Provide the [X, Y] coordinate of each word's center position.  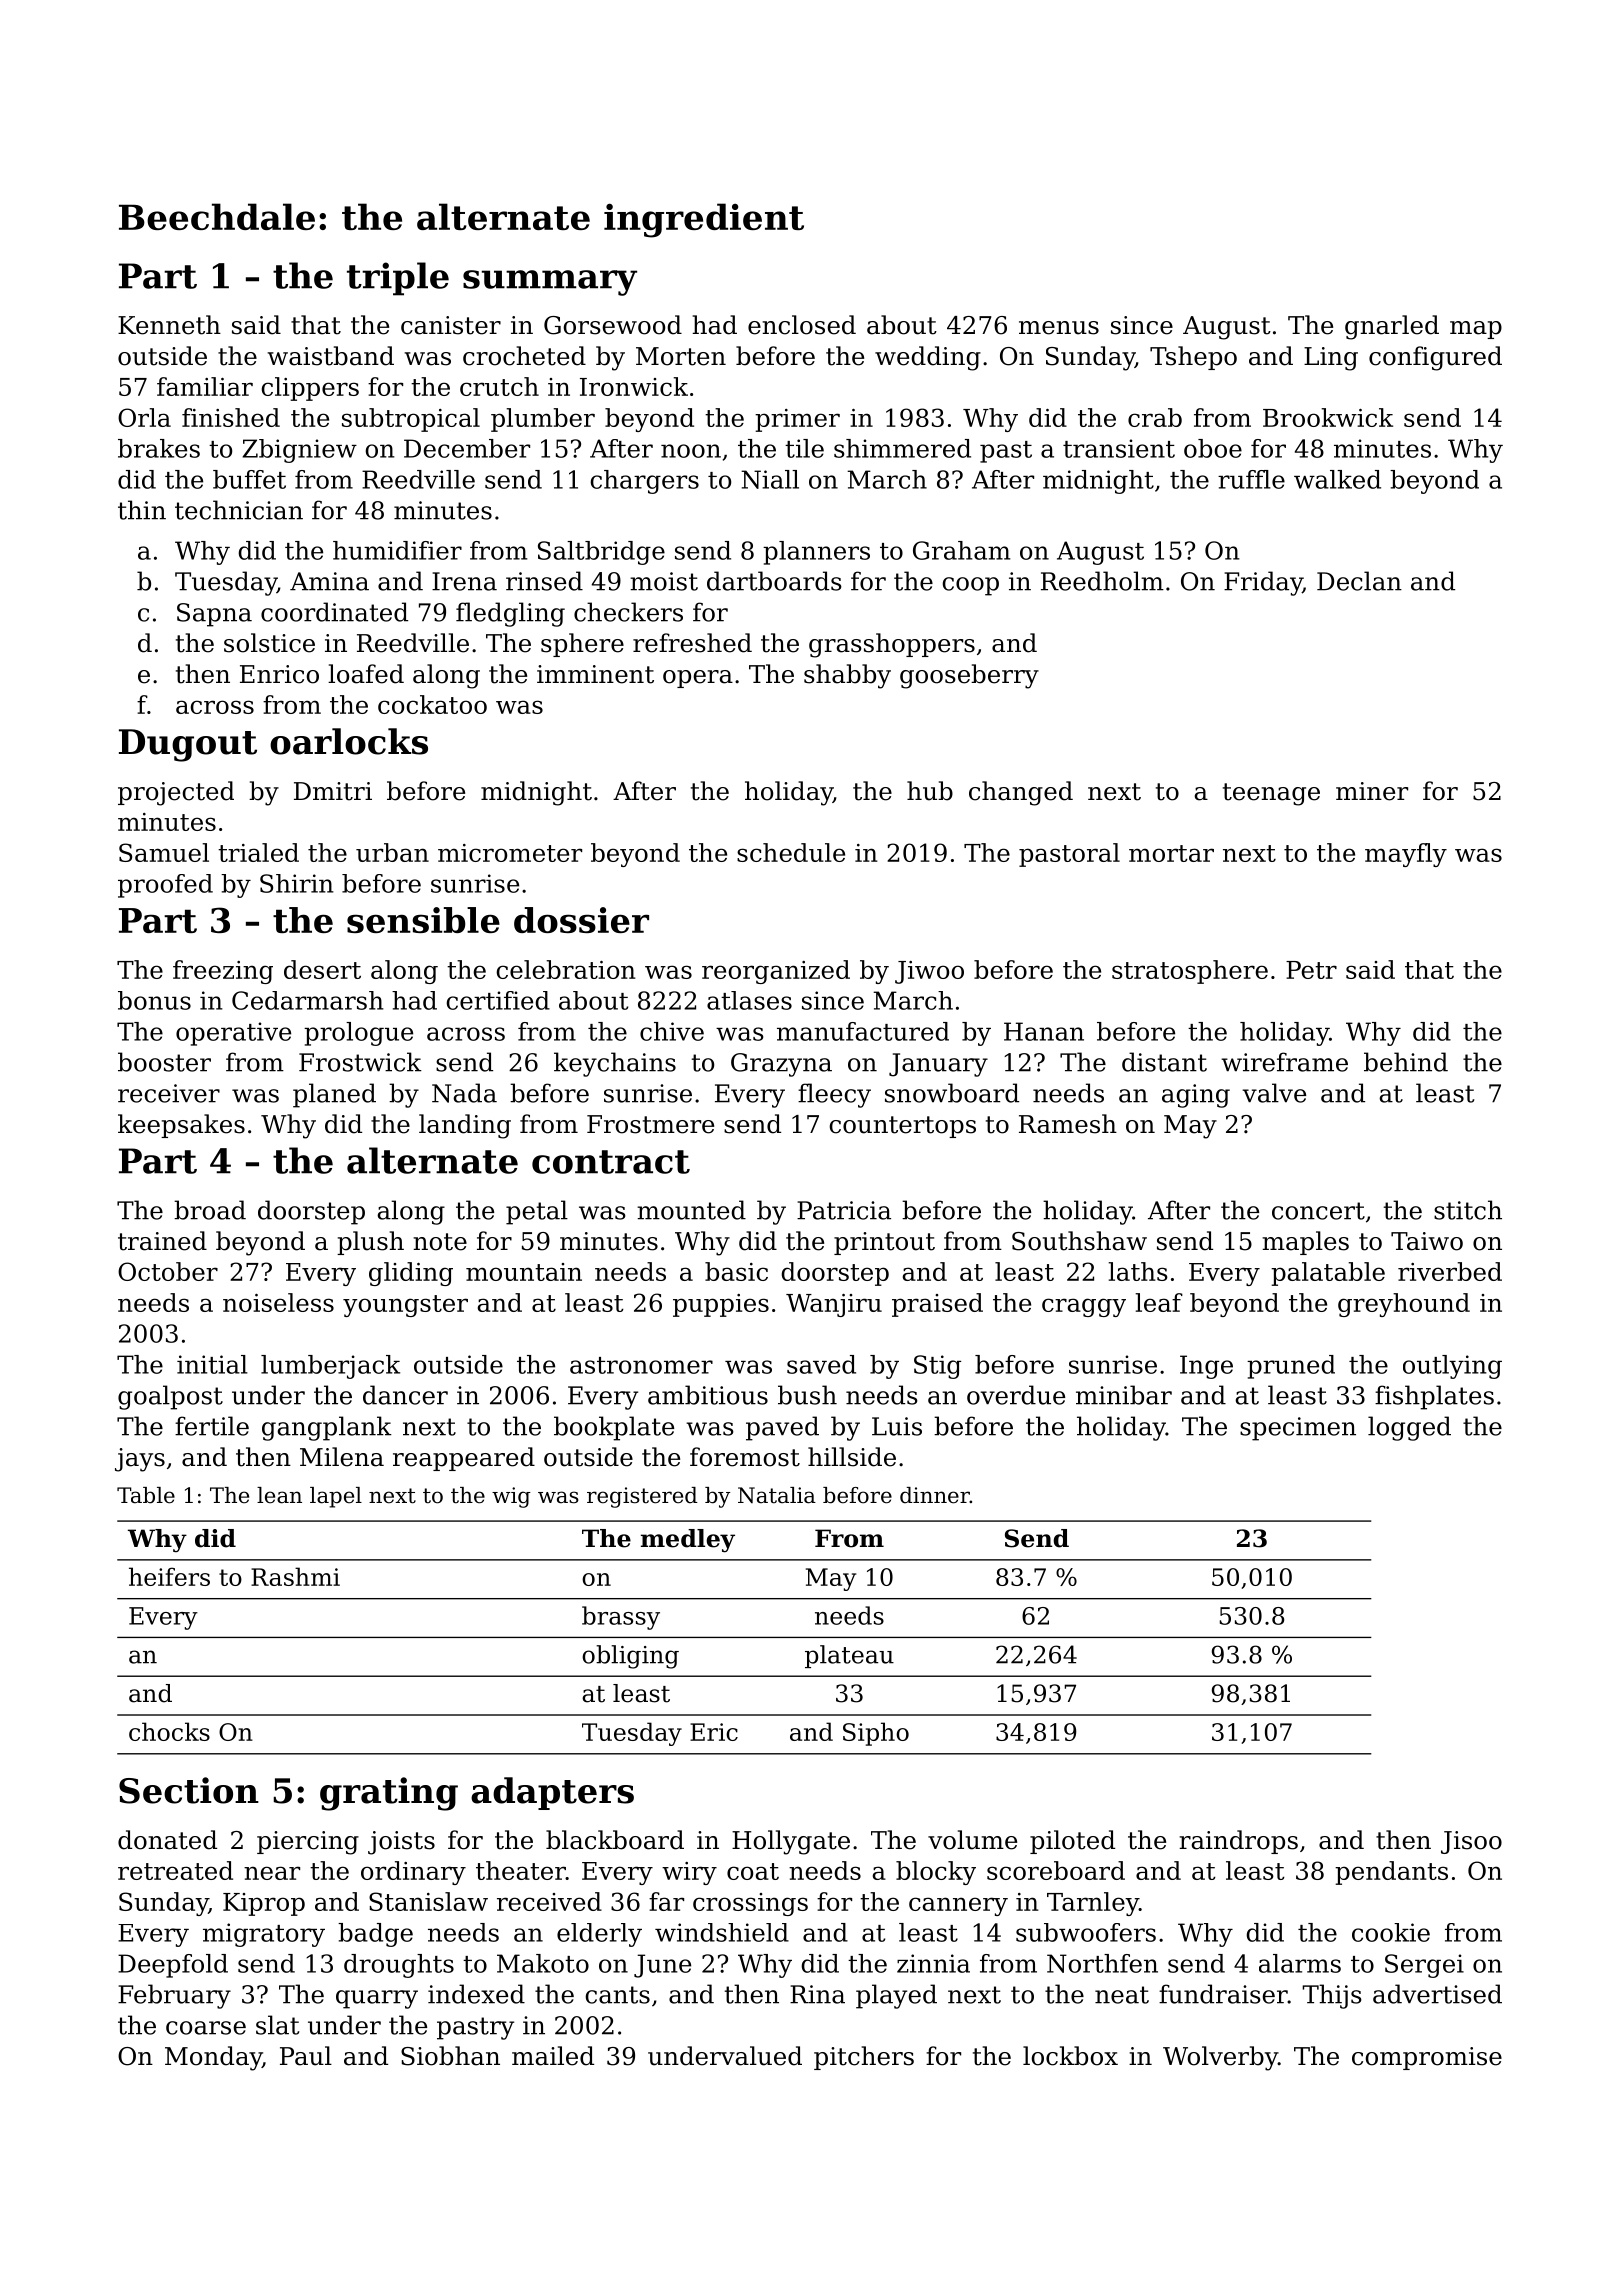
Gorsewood [613, 325]
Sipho [876, 1734]
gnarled [1392, 327]
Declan [1359, 581]
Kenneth [169, 325]
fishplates [1434, 1397]
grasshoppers [892, 645]
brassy [621, 1618]
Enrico [279, 674]
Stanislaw [428, 1901]
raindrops [1238, 1842]
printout [884, 1243]
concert [1318, 1211]
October [168, 1271]
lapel [336, 1497]
